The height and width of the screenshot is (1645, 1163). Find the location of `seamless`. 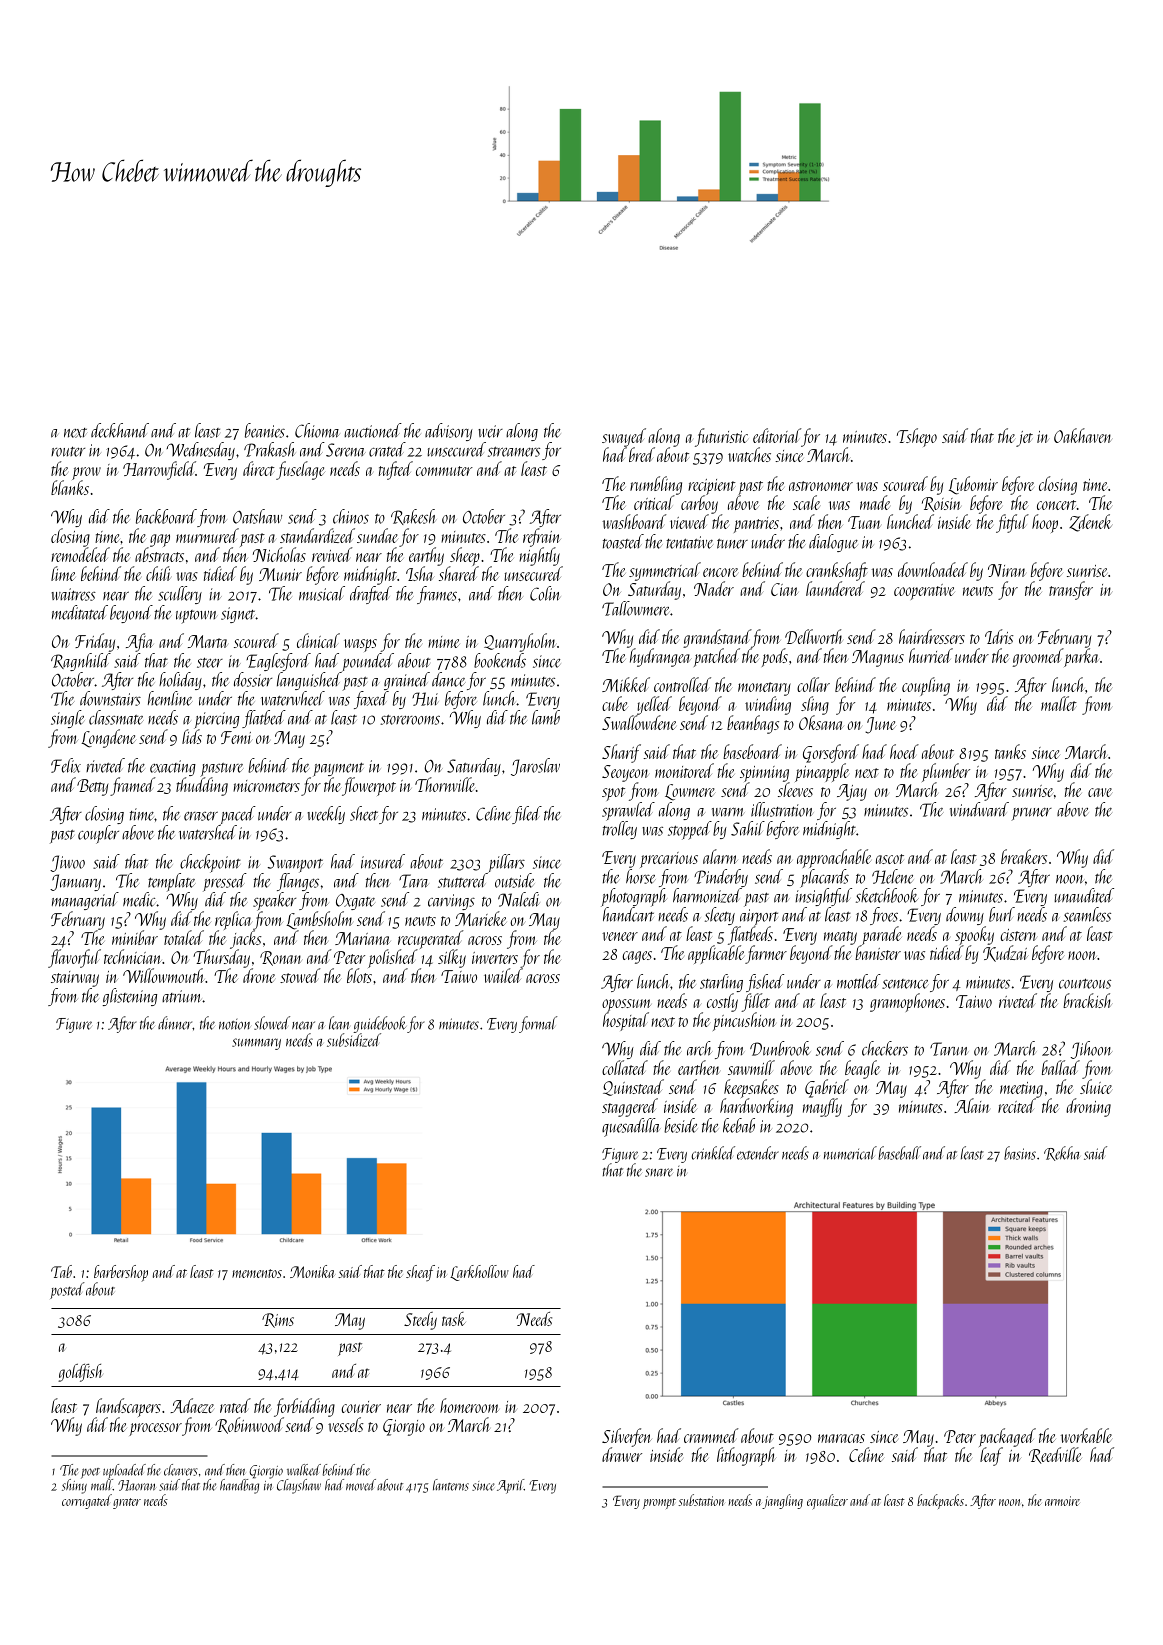

seamless is located at coordinates (1087, 914).
